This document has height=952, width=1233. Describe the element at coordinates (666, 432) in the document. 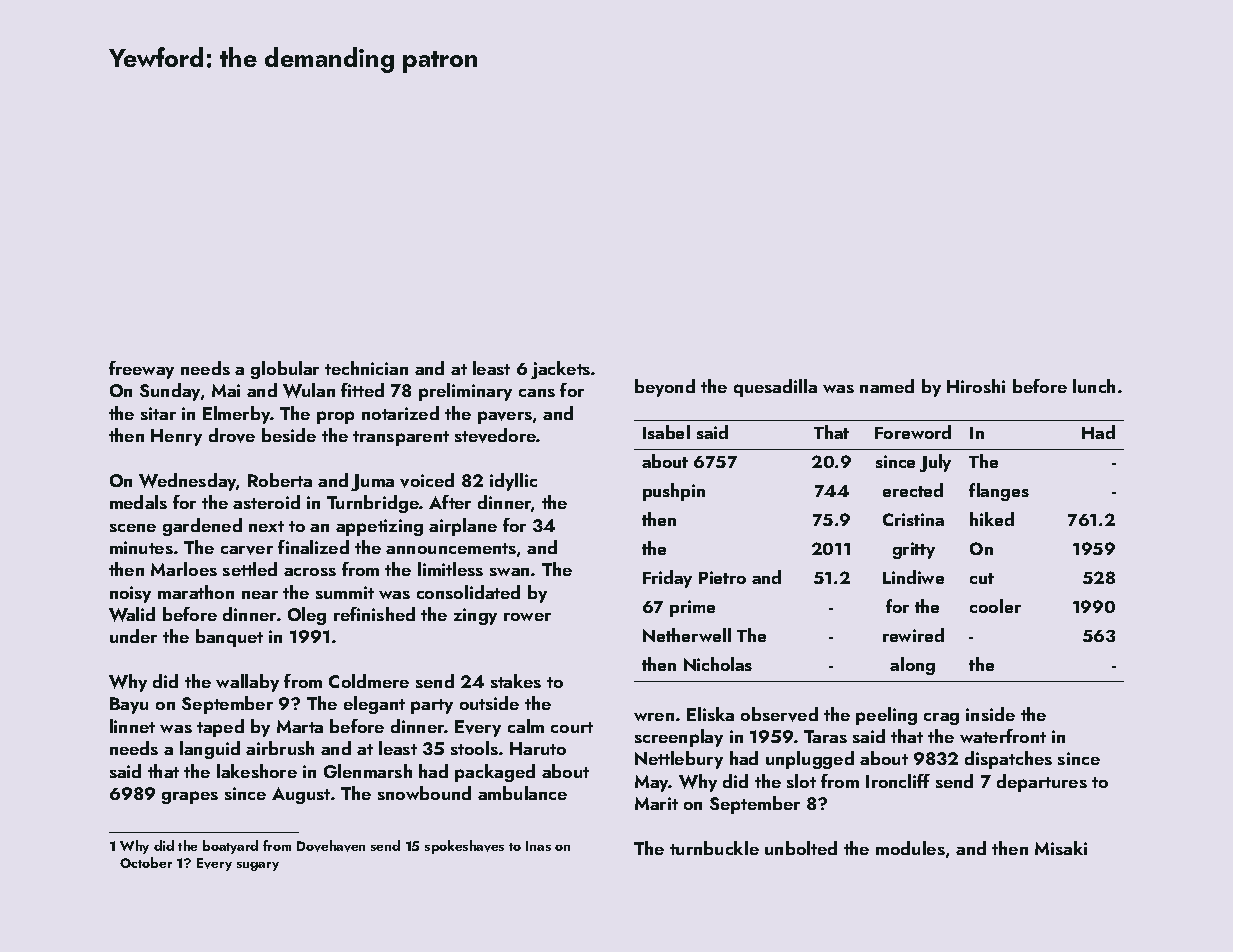

I see `Isabel` at that location.
